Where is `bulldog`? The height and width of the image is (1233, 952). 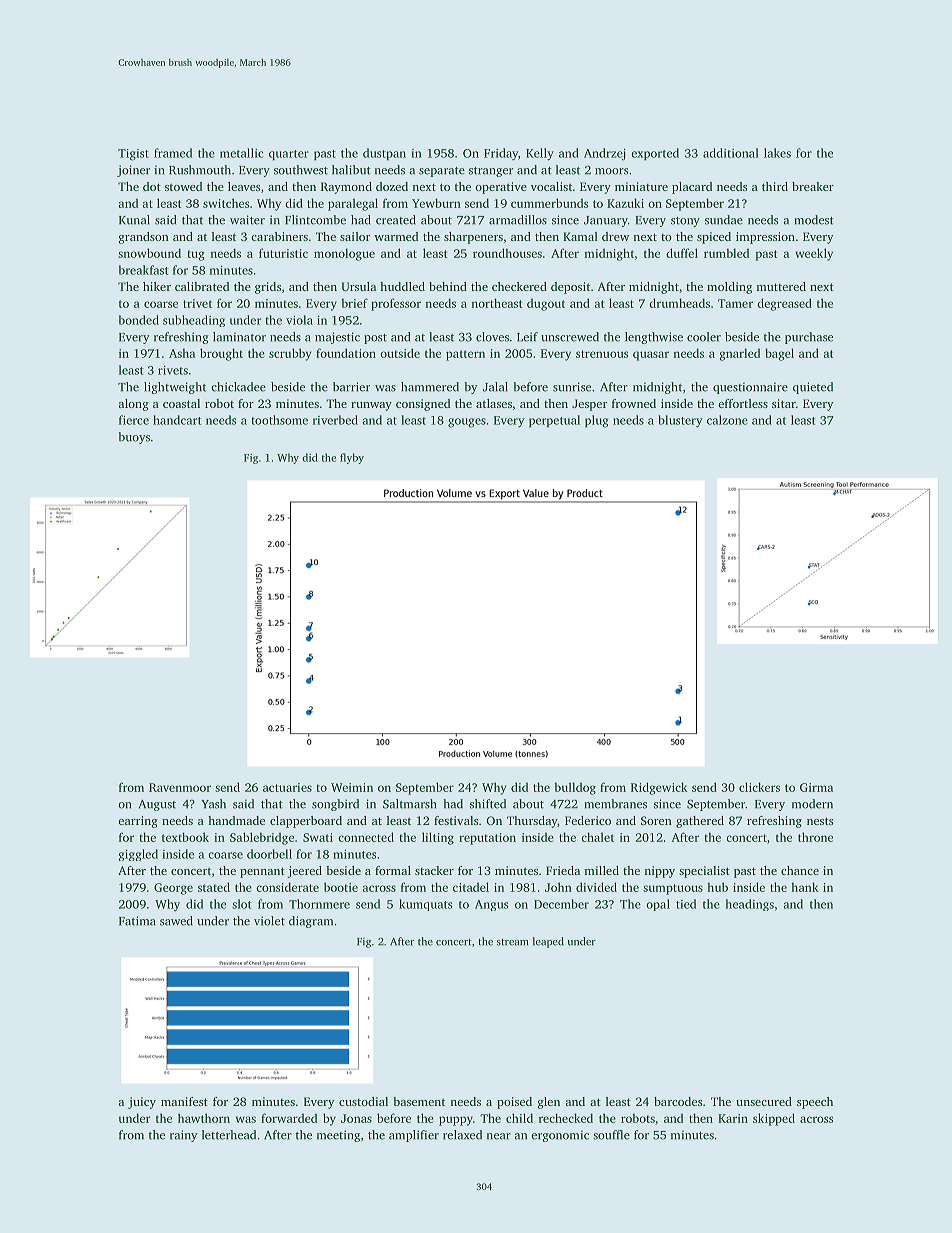
bulldog is located at coordinates (575, 788).
